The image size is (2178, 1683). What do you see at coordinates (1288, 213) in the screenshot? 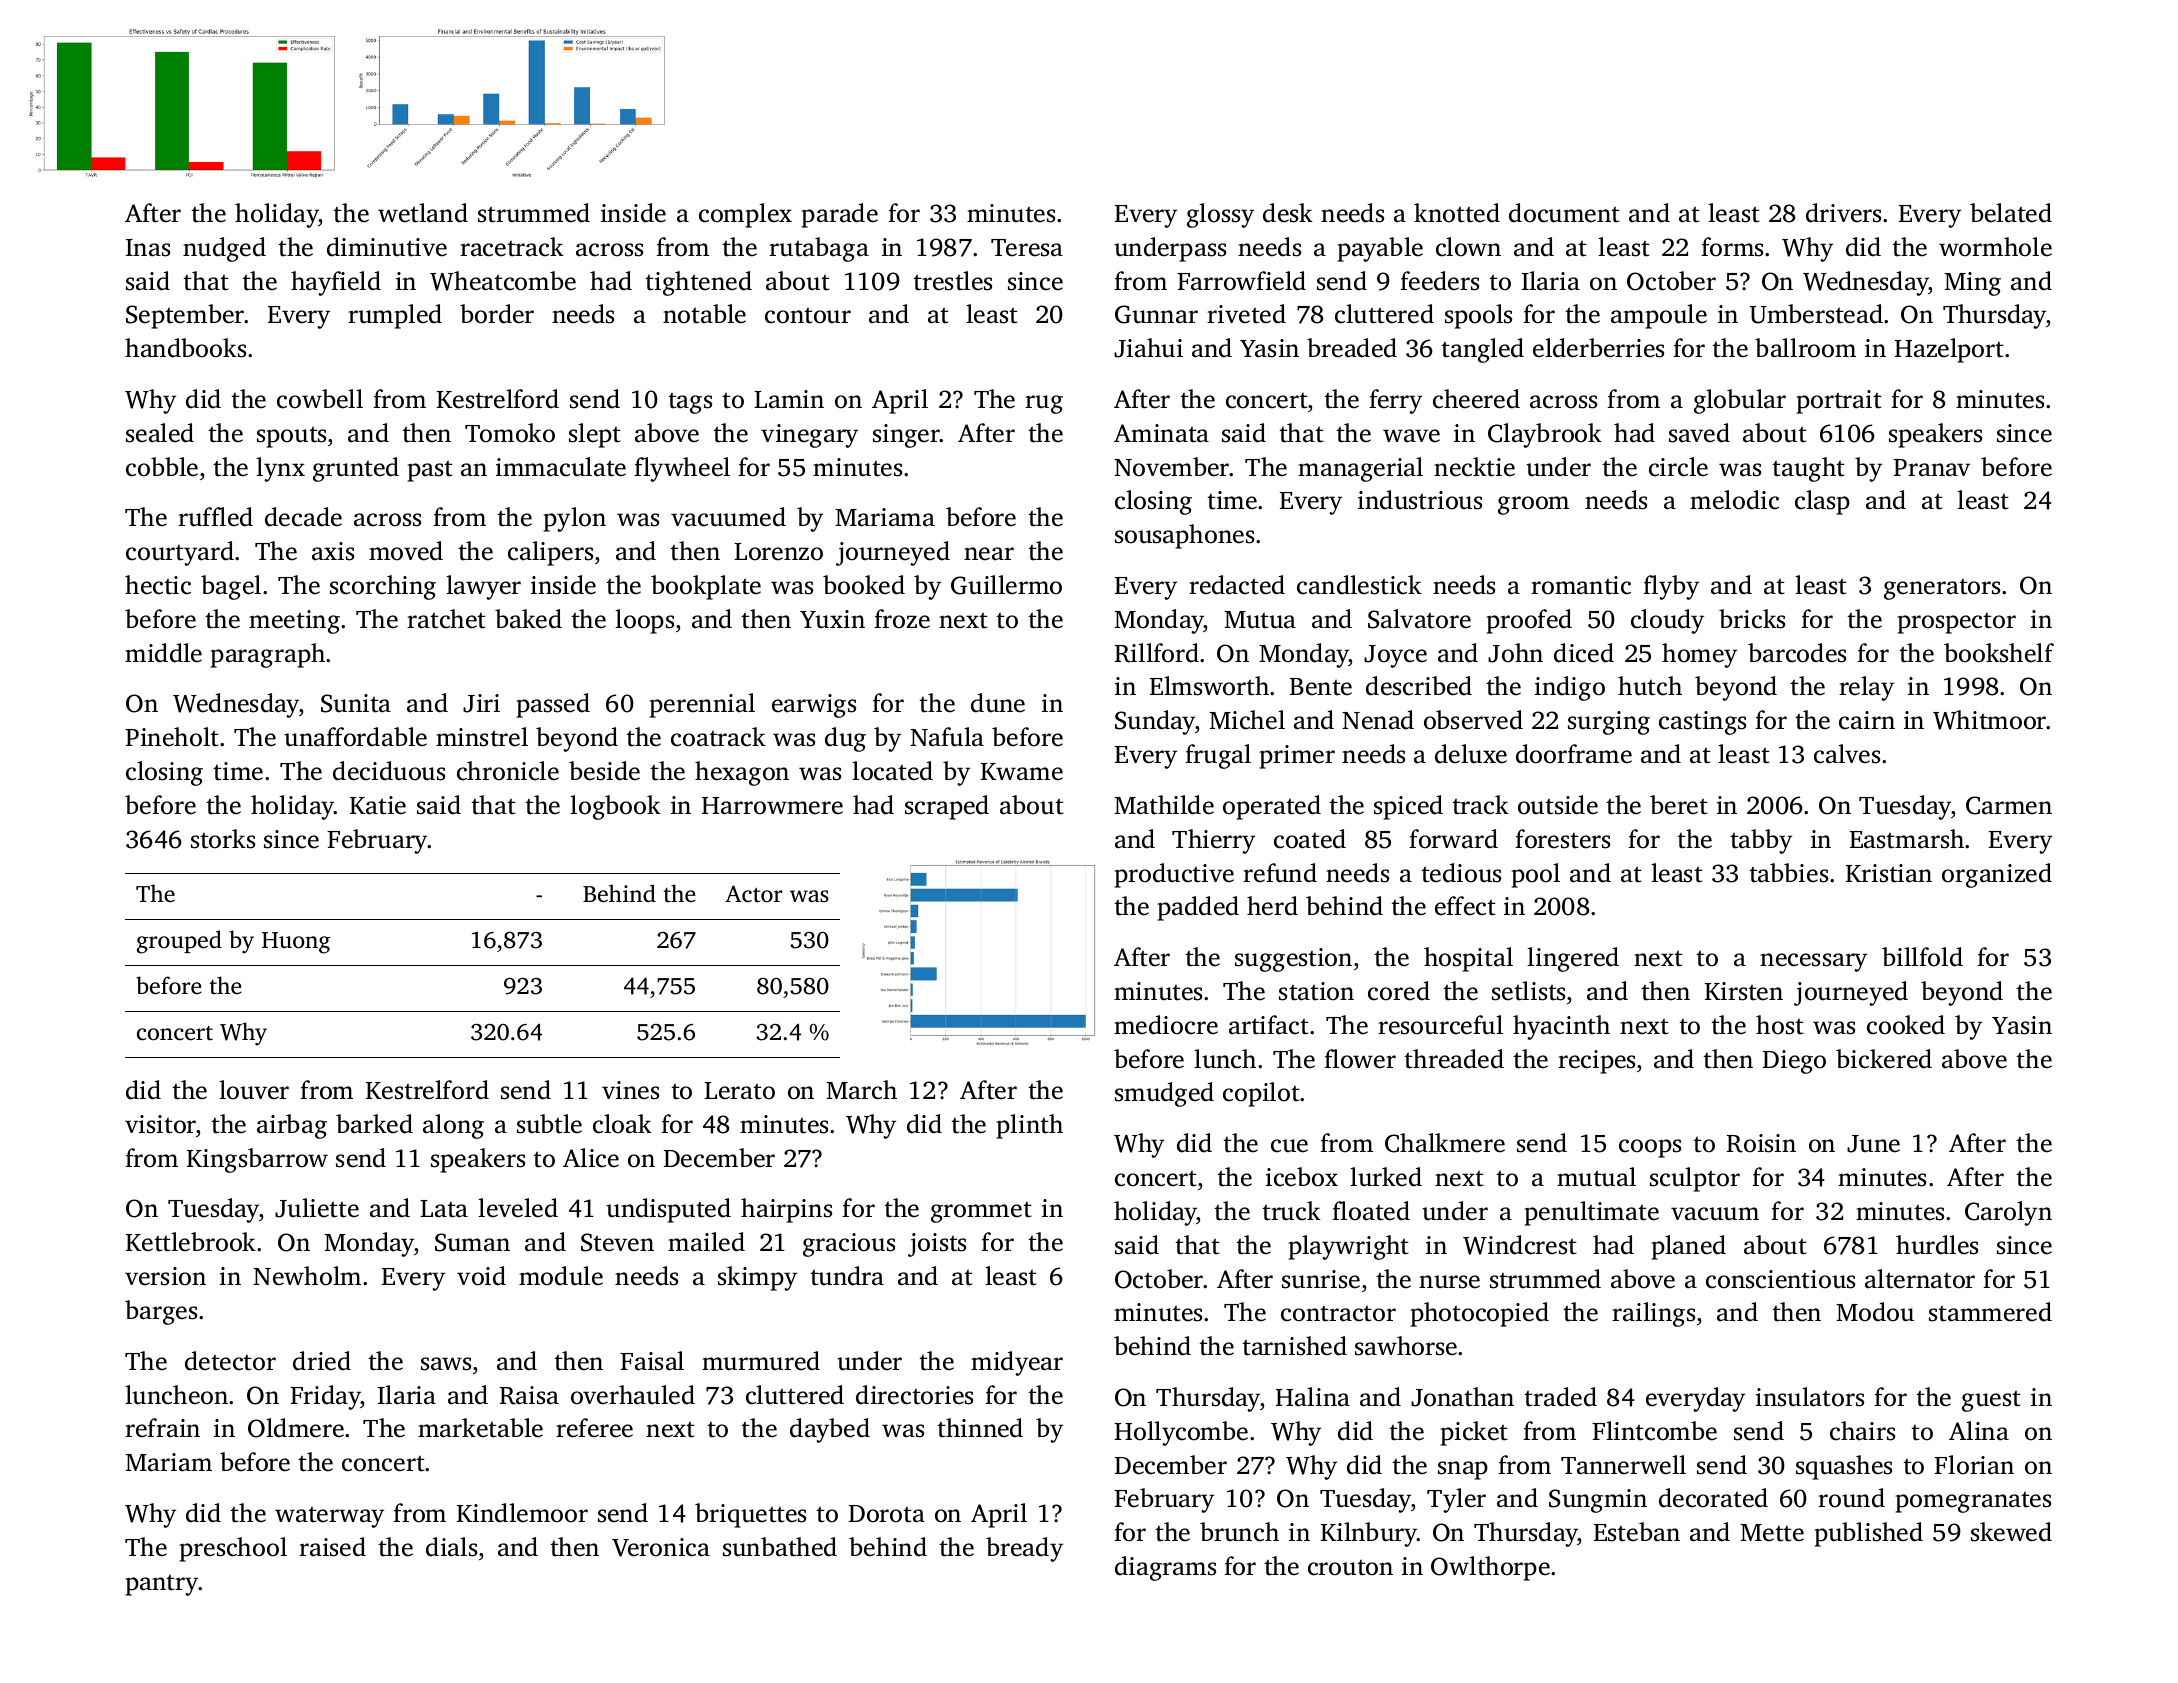
I see `desk` at bounding box center [1288, 213].
